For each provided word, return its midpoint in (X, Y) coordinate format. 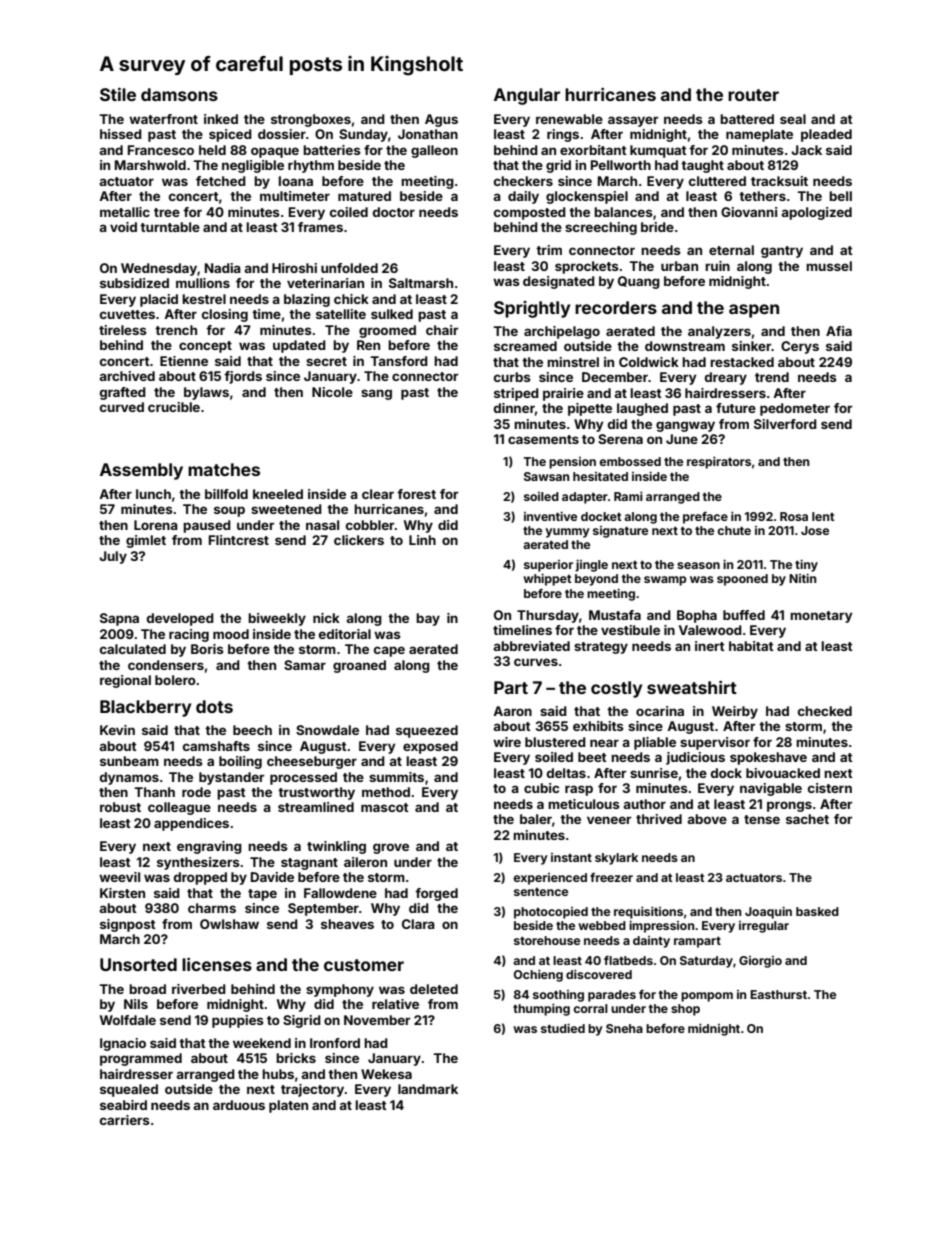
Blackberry (145, 708)
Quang (639, 282)
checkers (523, 181)
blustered (555, 742)
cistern (830, 788)
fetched (221, 181)
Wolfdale (128, 1020)
